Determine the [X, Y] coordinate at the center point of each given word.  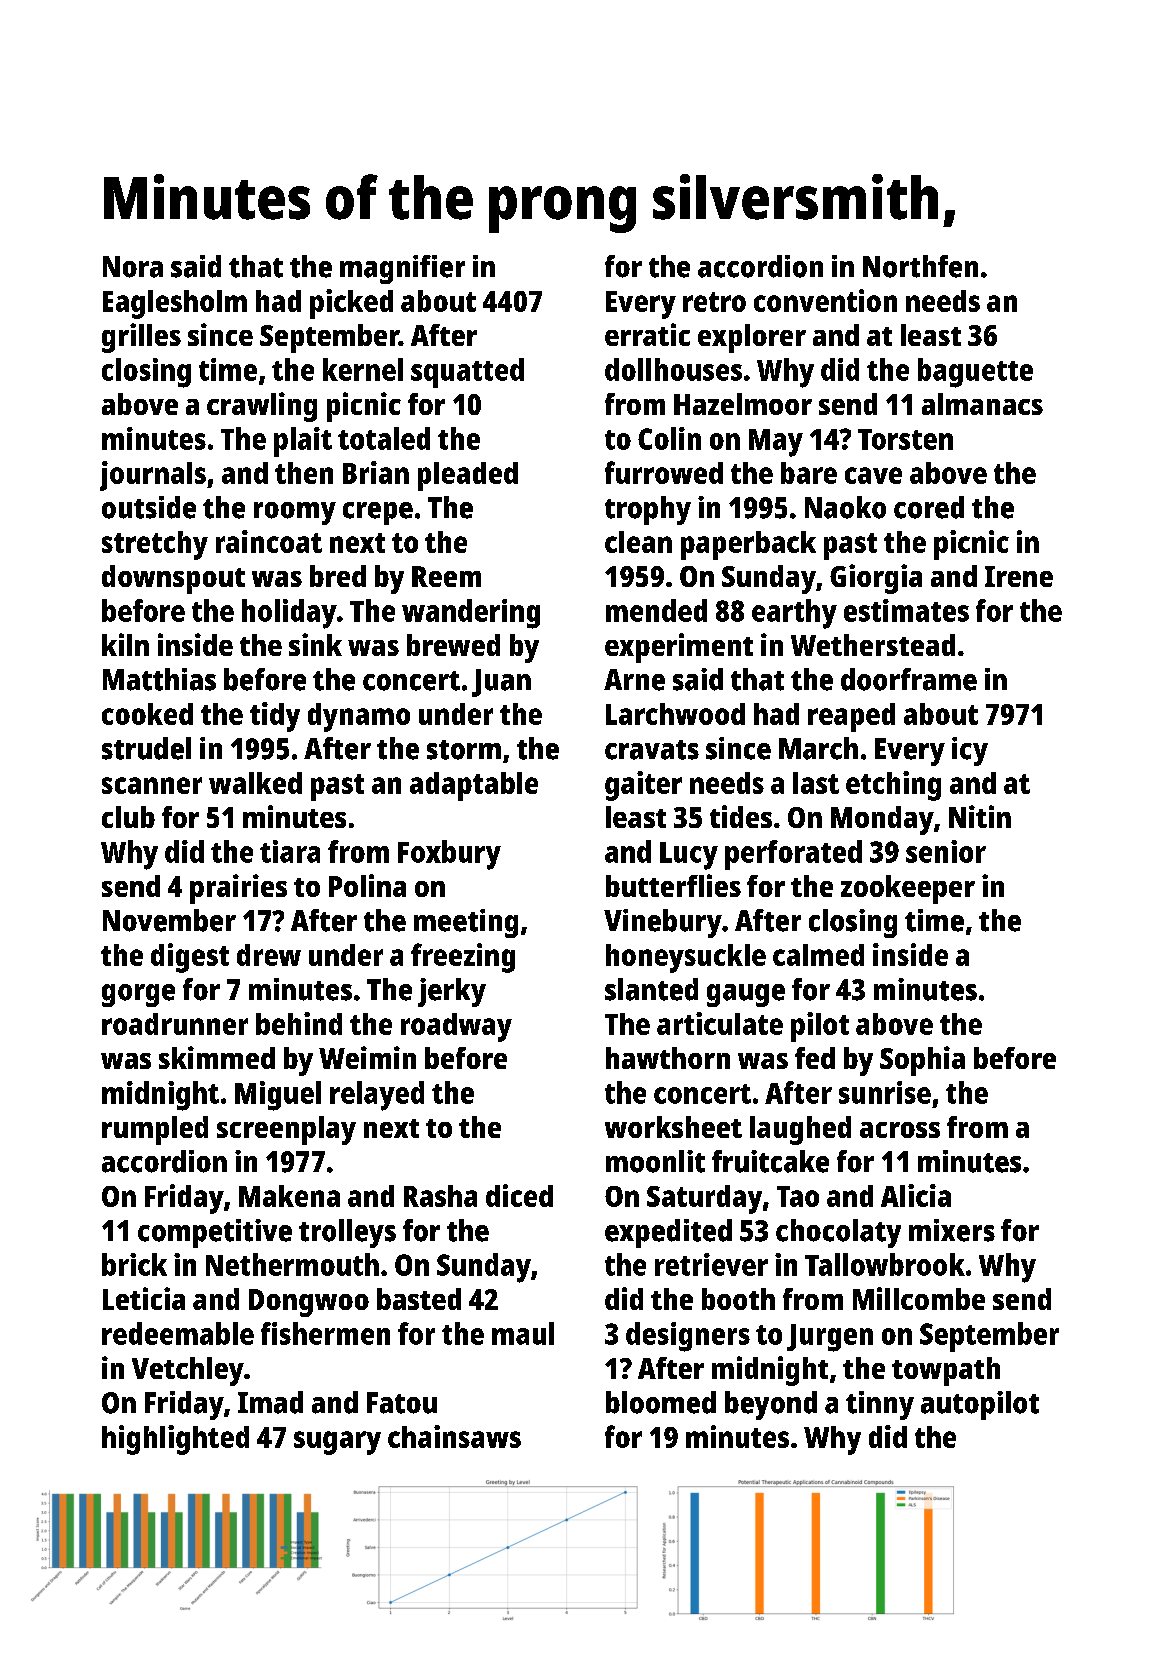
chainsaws [454, 1436]
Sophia [922, 1061]
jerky [452, 992]
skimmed [217, 1057]
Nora [133, 267]
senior [946, 851]
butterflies [673, 885]
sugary [337, 1443]
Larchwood [675, 714]
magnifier [402, 269]
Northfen [920, 266]
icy [970, 751]
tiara [290, 851]
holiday [289, 614]
